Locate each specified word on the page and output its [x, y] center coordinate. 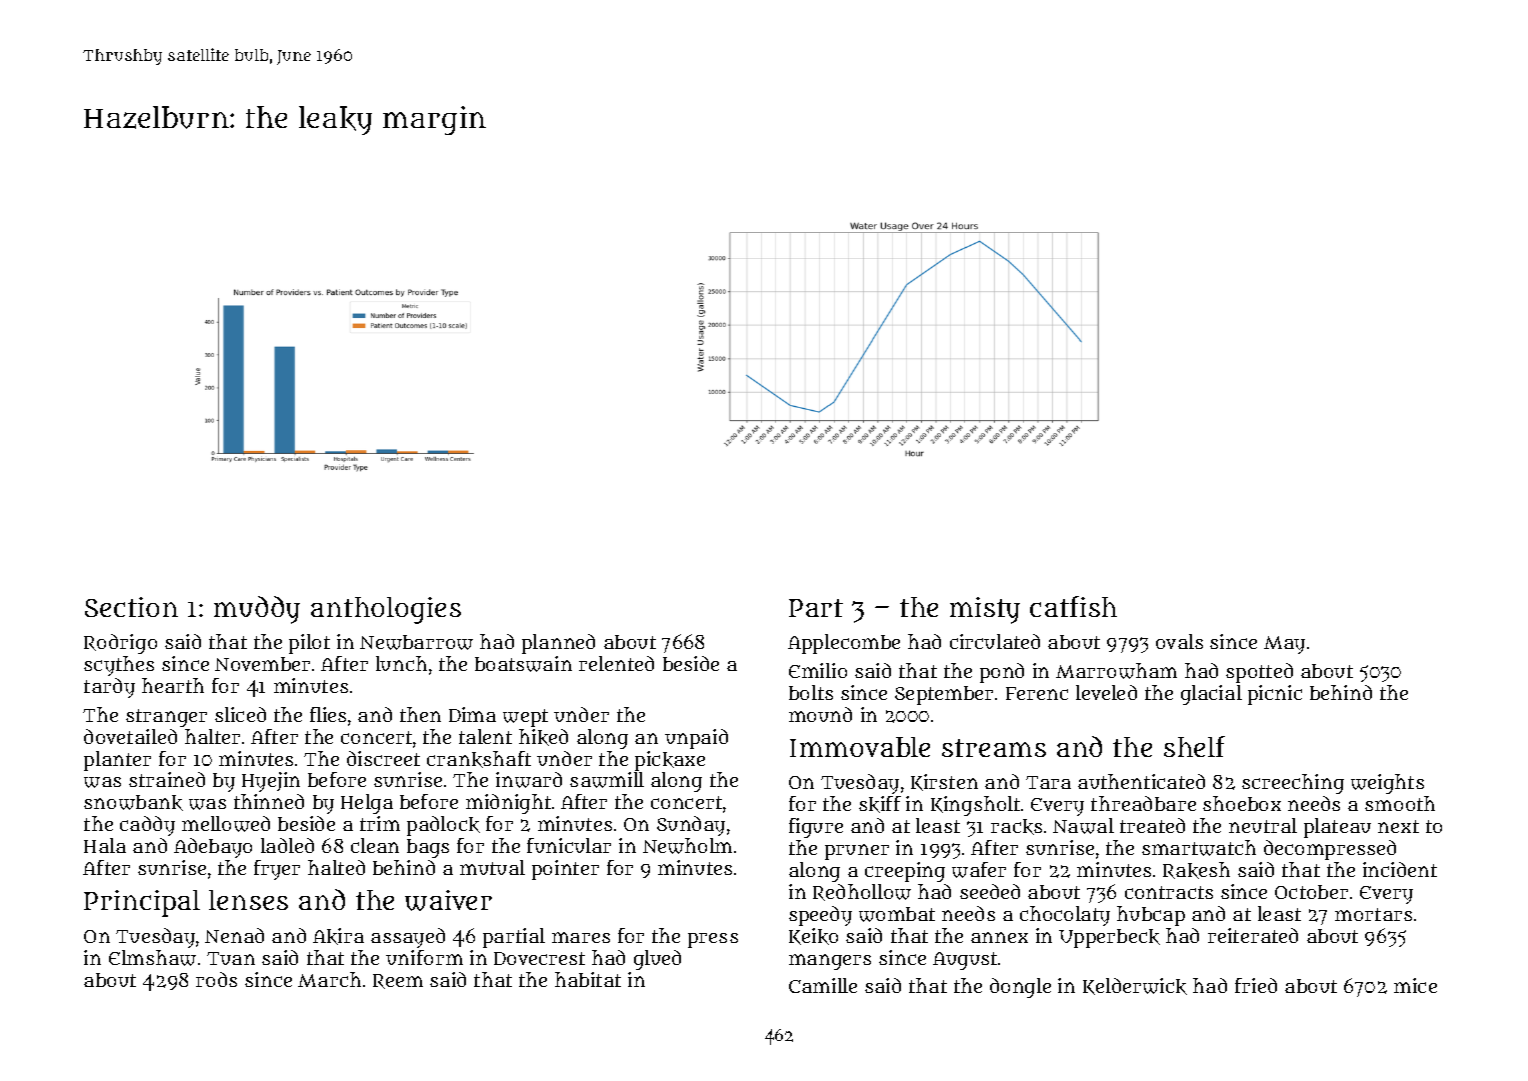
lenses [248, 900]
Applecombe [844, 644]
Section [131, 607]
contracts [1169, 892]
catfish [1073, 606]
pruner [857, 852]
